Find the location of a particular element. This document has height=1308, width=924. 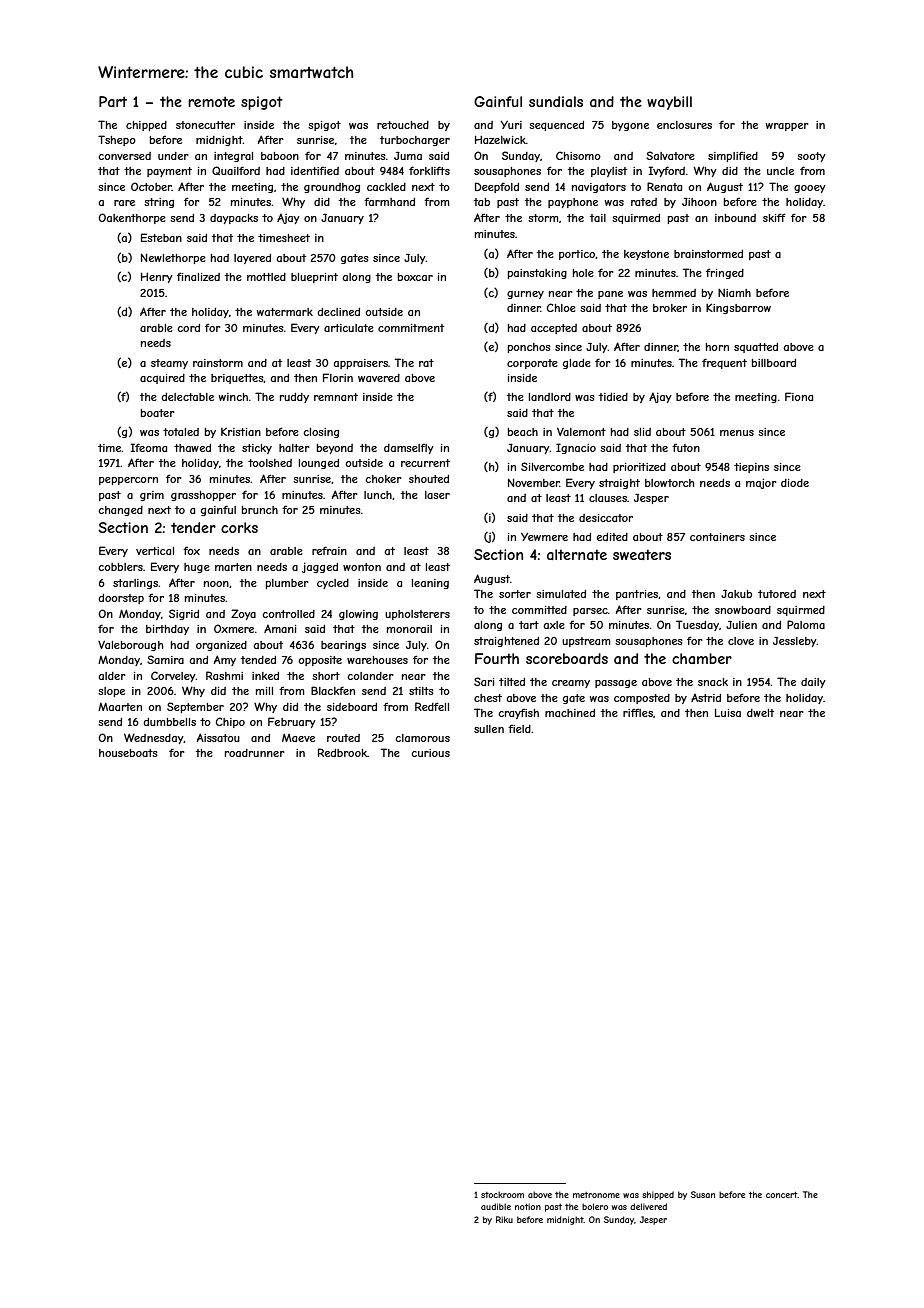

major is located at coordinates (761, 483).
